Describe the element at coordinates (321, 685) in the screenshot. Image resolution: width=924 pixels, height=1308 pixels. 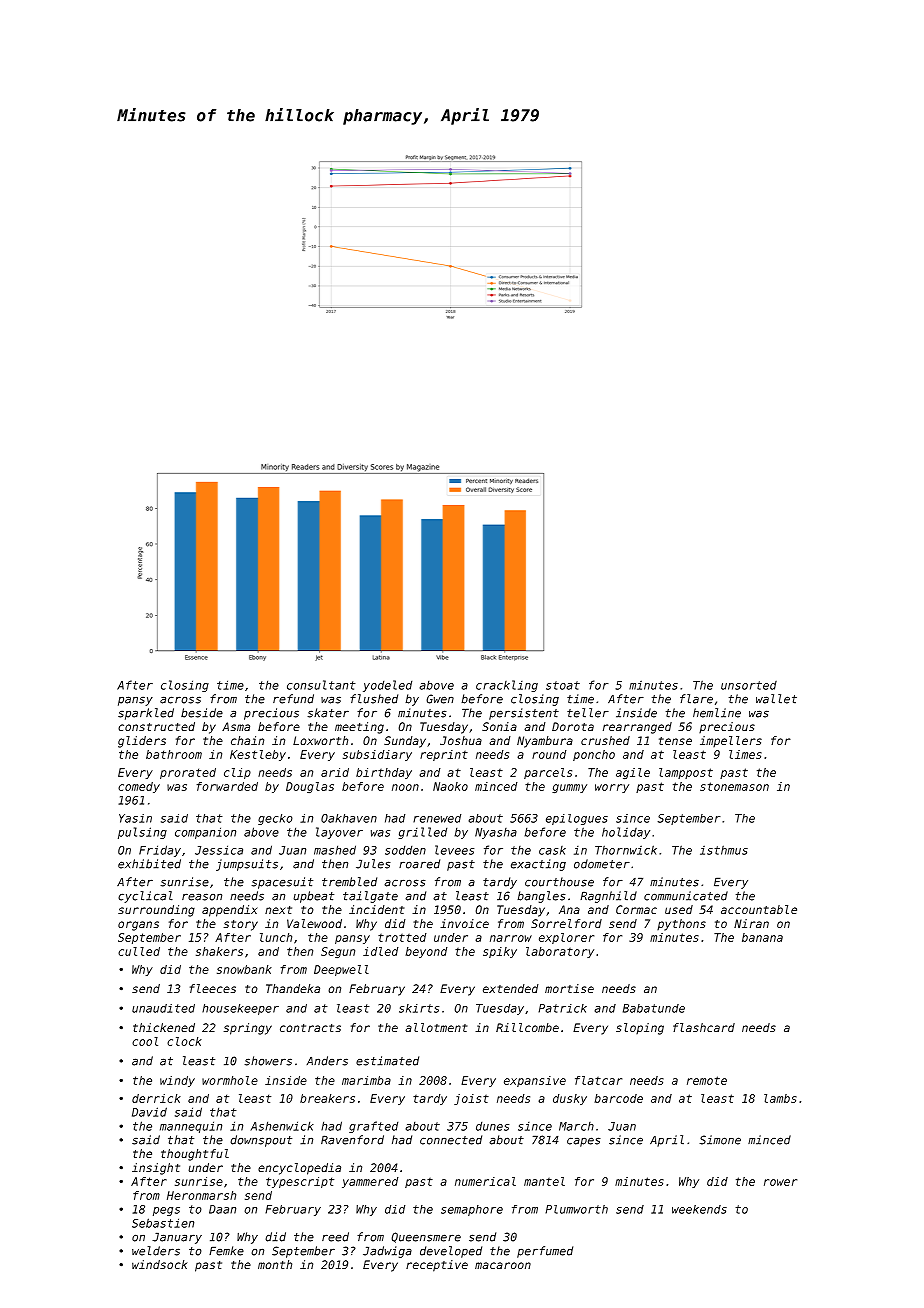
I see `consultant` at that location.
